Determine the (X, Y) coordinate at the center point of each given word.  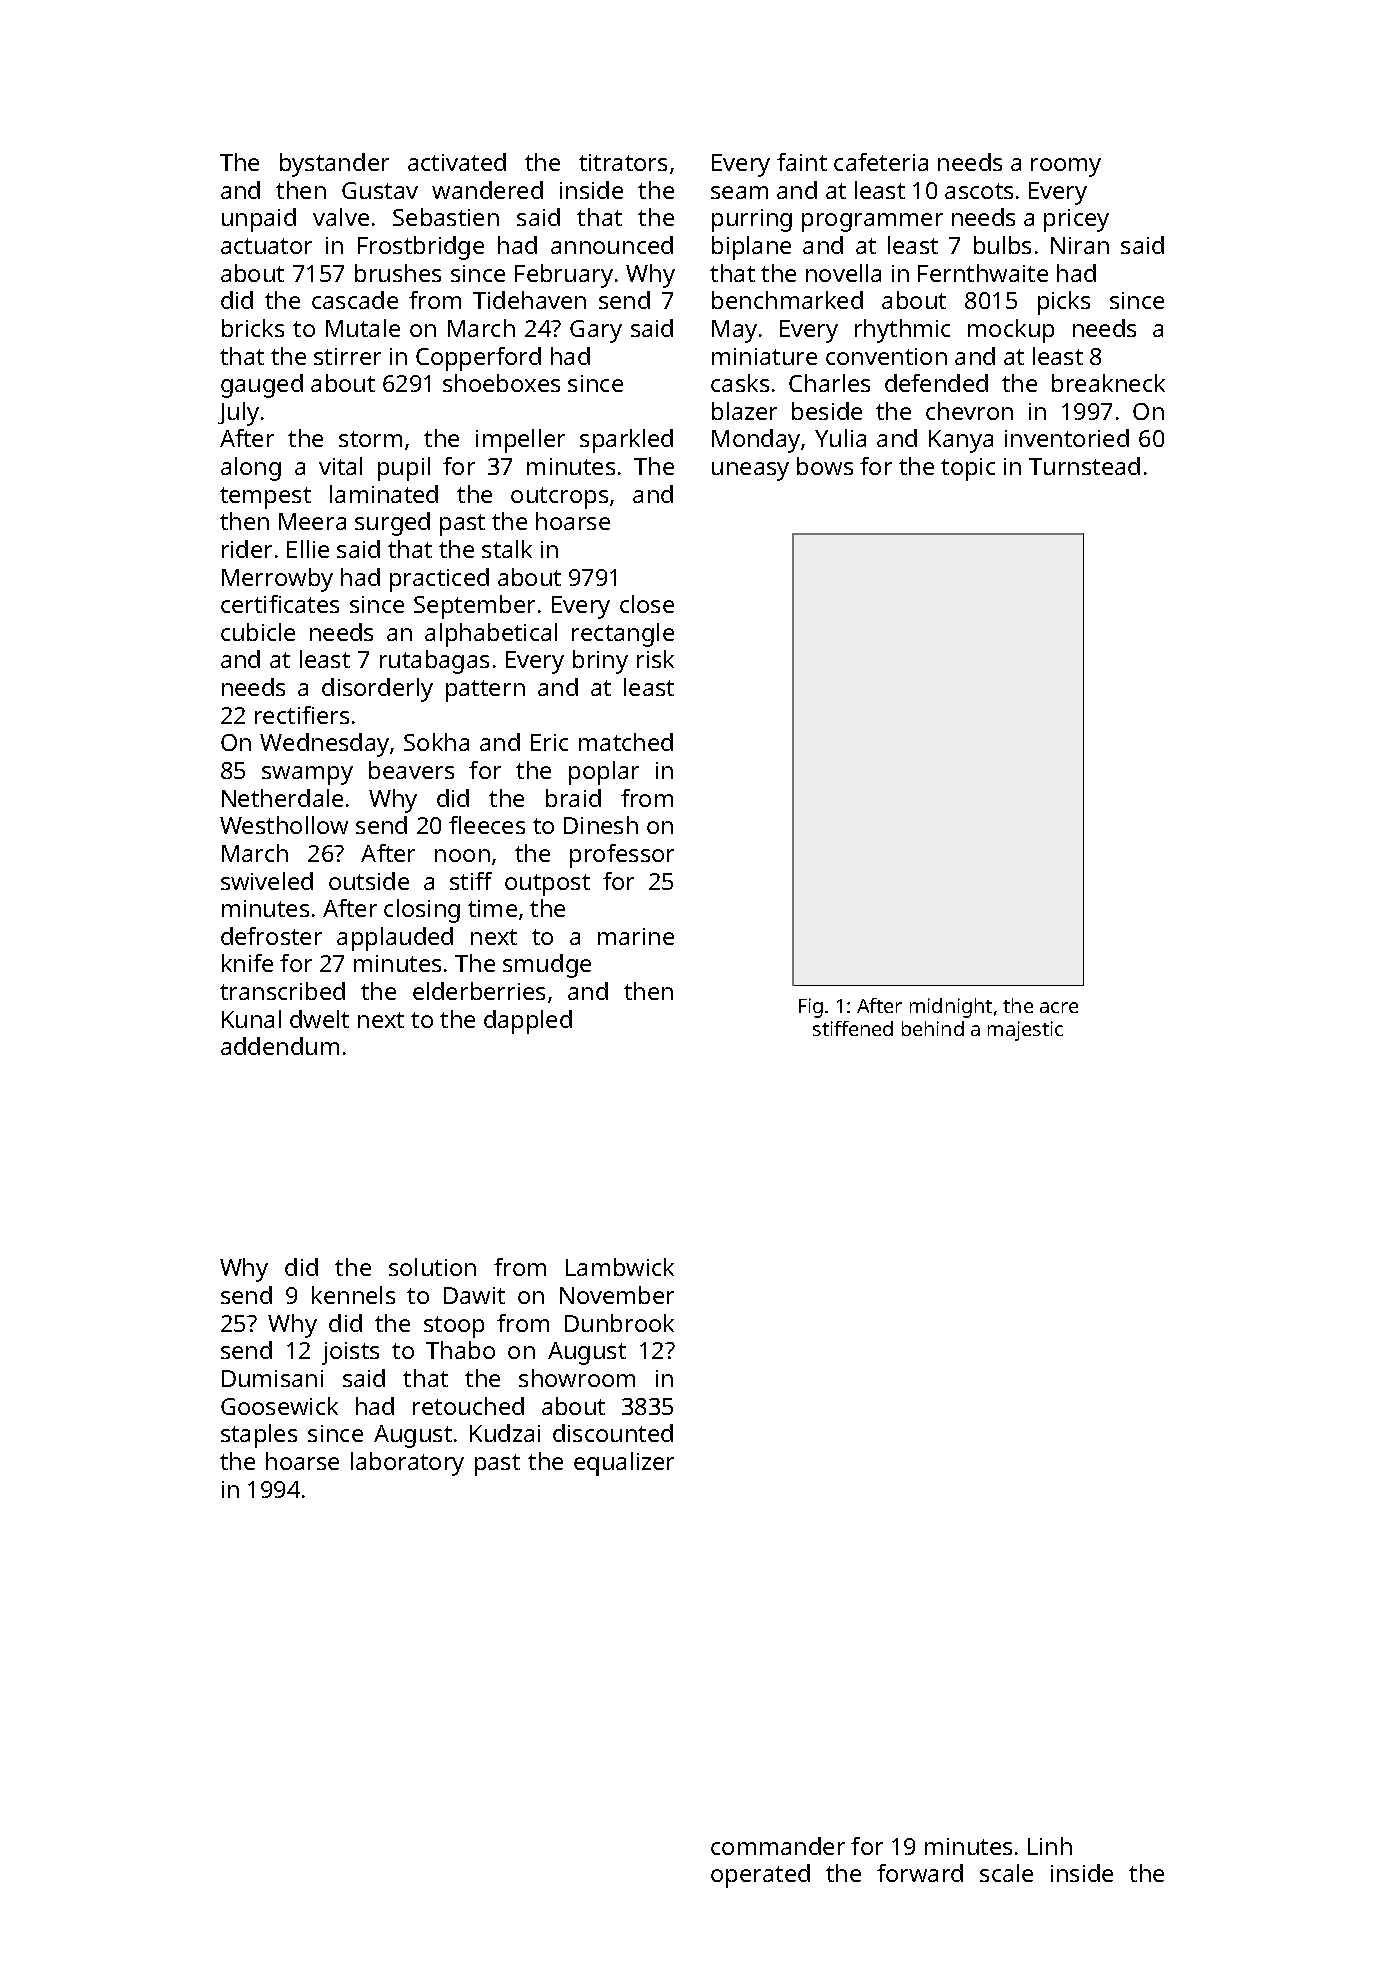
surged (392, 524)
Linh (1050, 1846)
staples (259, 1436)
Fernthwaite (983, 273)
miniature (764, 356)
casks (740, 383)
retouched (468, 1406)
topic (968, 469)
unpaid (259, 220)
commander (778, 1846)
